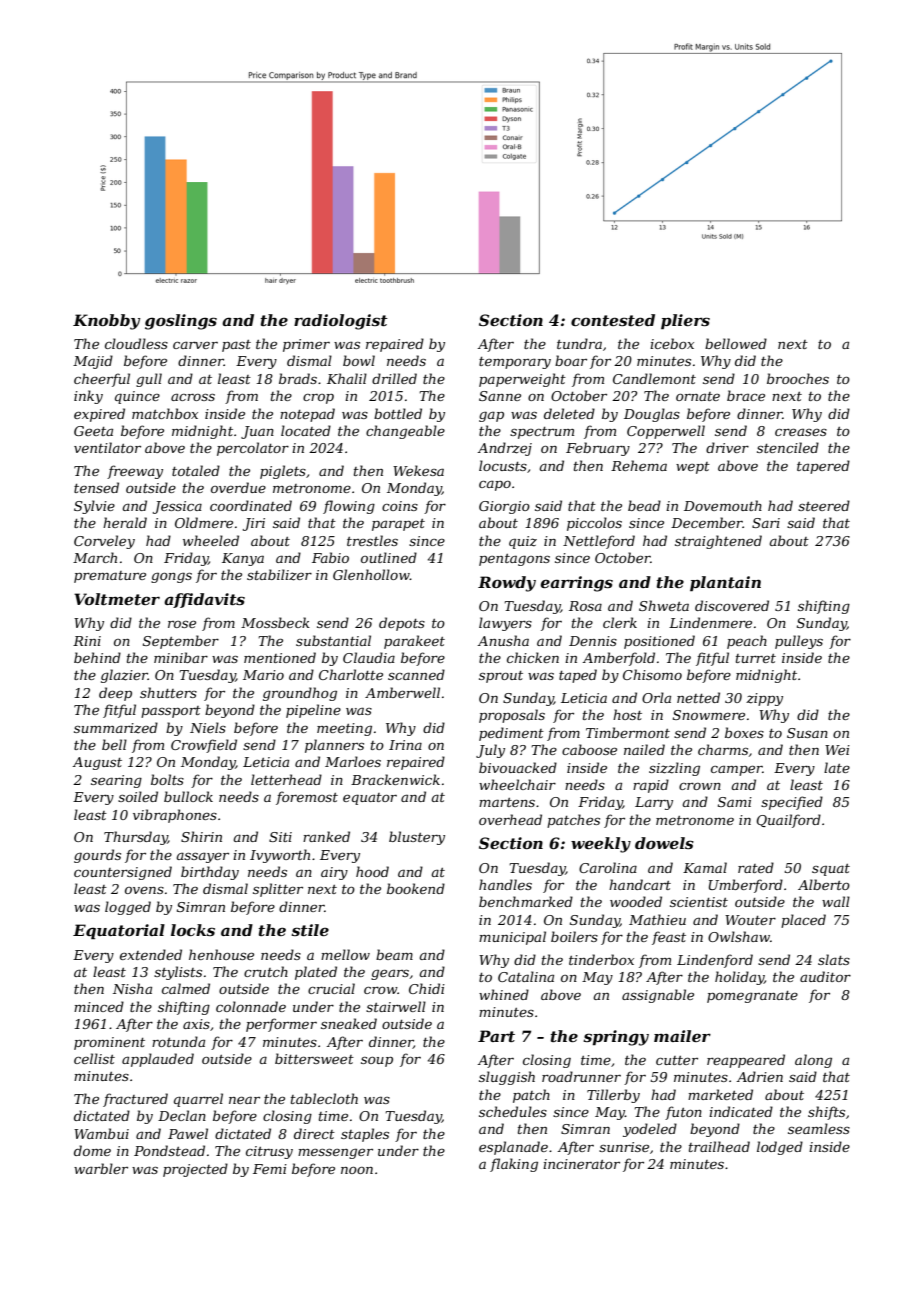  Describe the element at coordinates (102, 380) in the page. I see `cheerful` at that location.
